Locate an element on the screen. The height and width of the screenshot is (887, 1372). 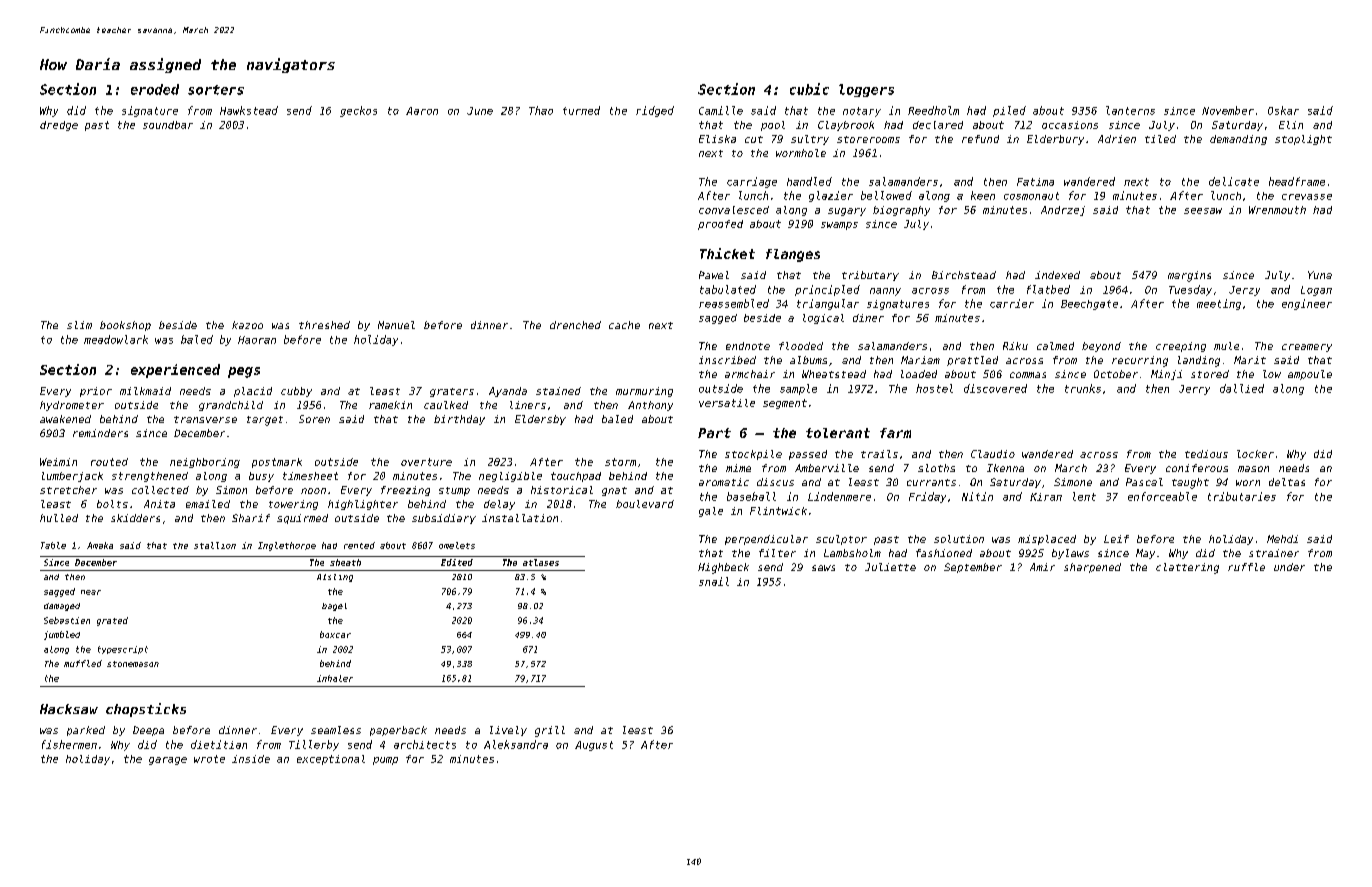
August is located at coordinates (594, 746).
